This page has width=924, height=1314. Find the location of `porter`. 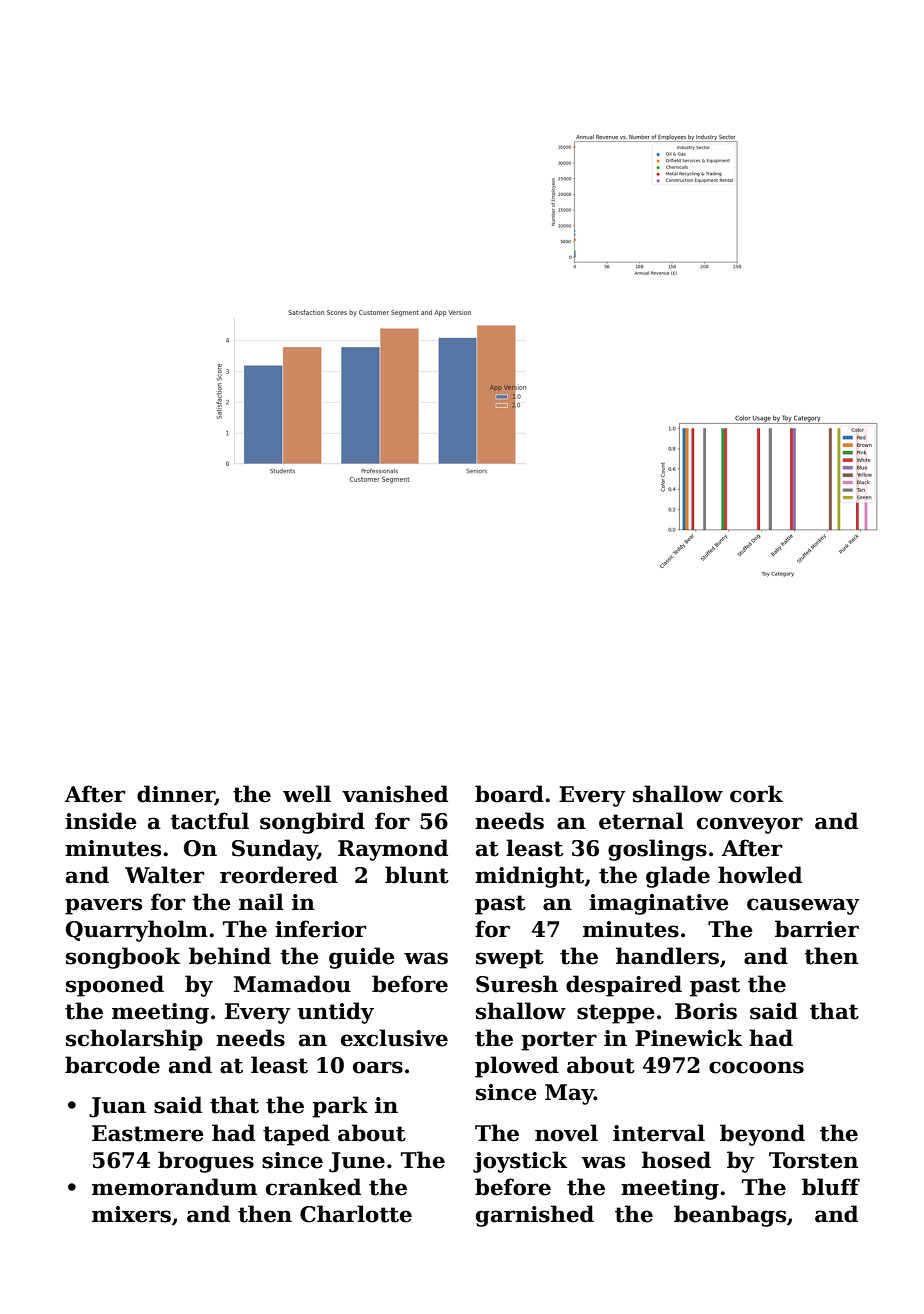

porter is located at coordinates (559, 1041).
